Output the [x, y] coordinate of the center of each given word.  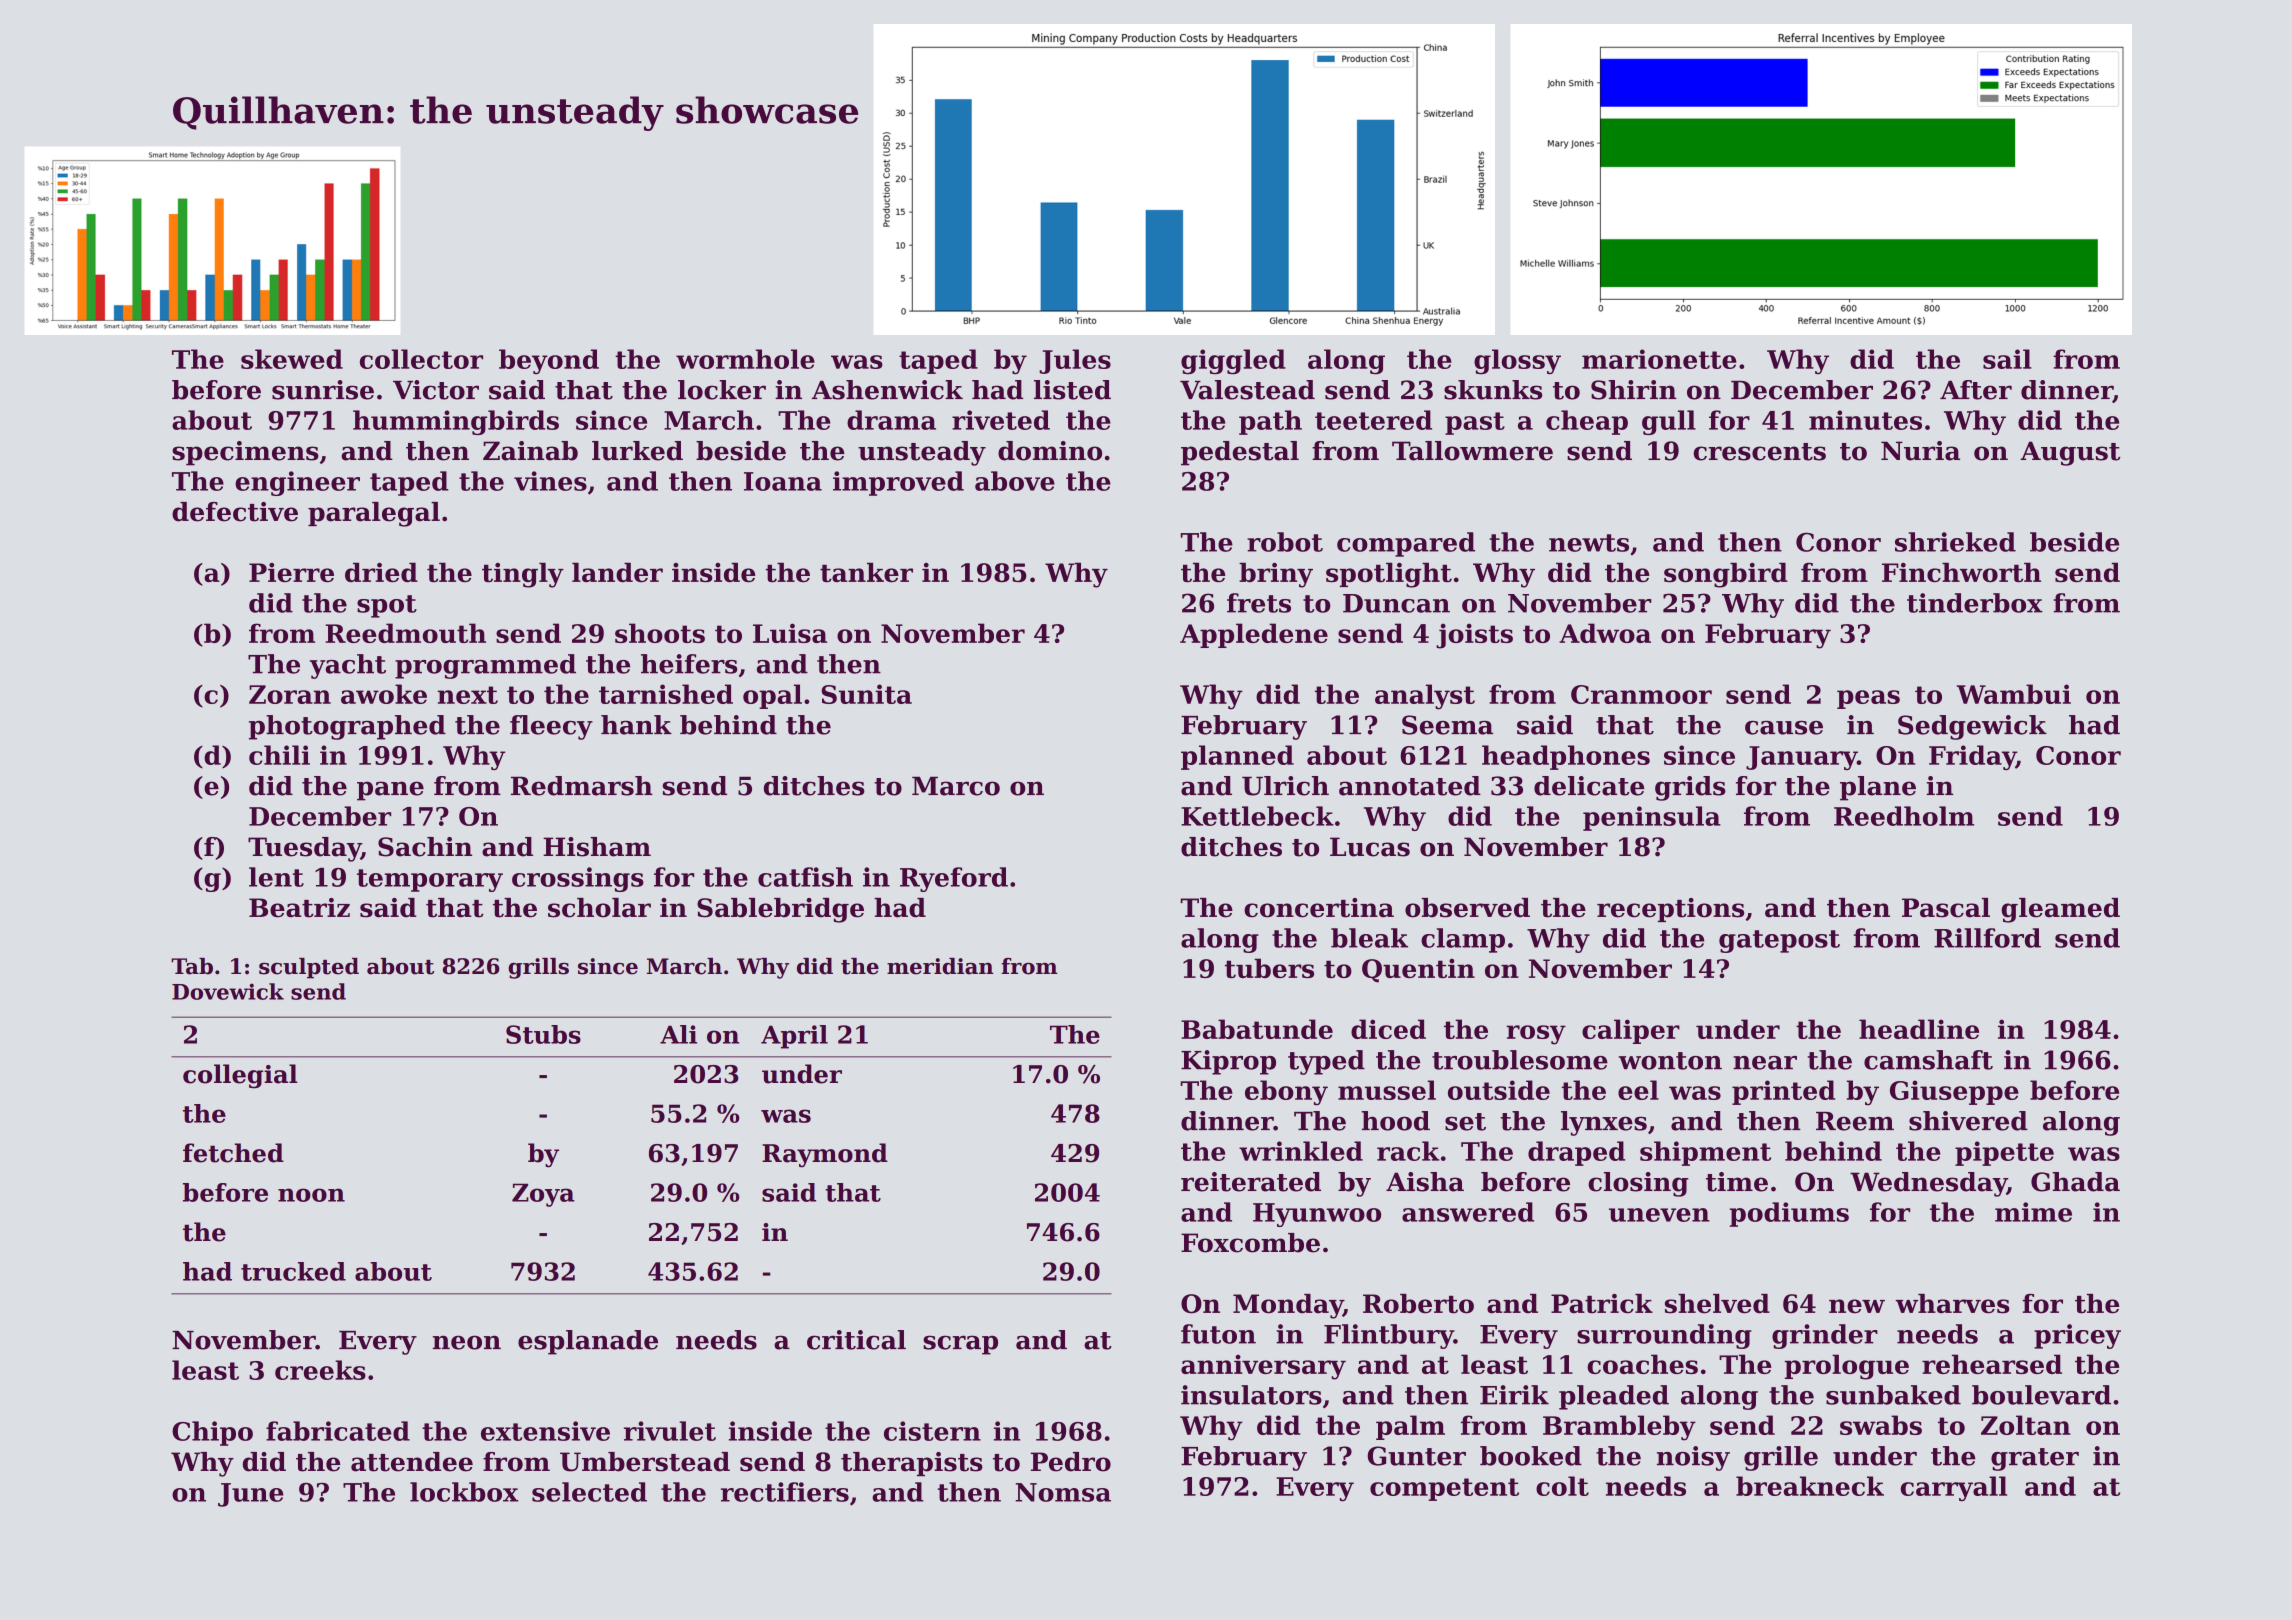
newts [1589, 543]
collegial [240, 1076]
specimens [245, 453]
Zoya [543, 1195]
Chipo [212, 1433]
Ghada [2075, 1182]
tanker [866, 572]
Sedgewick [1972, 727]
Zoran [290, 694]
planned [1237, 757]
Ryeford [954, 879]
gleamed [2060, 910]
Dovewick [228, 991]
